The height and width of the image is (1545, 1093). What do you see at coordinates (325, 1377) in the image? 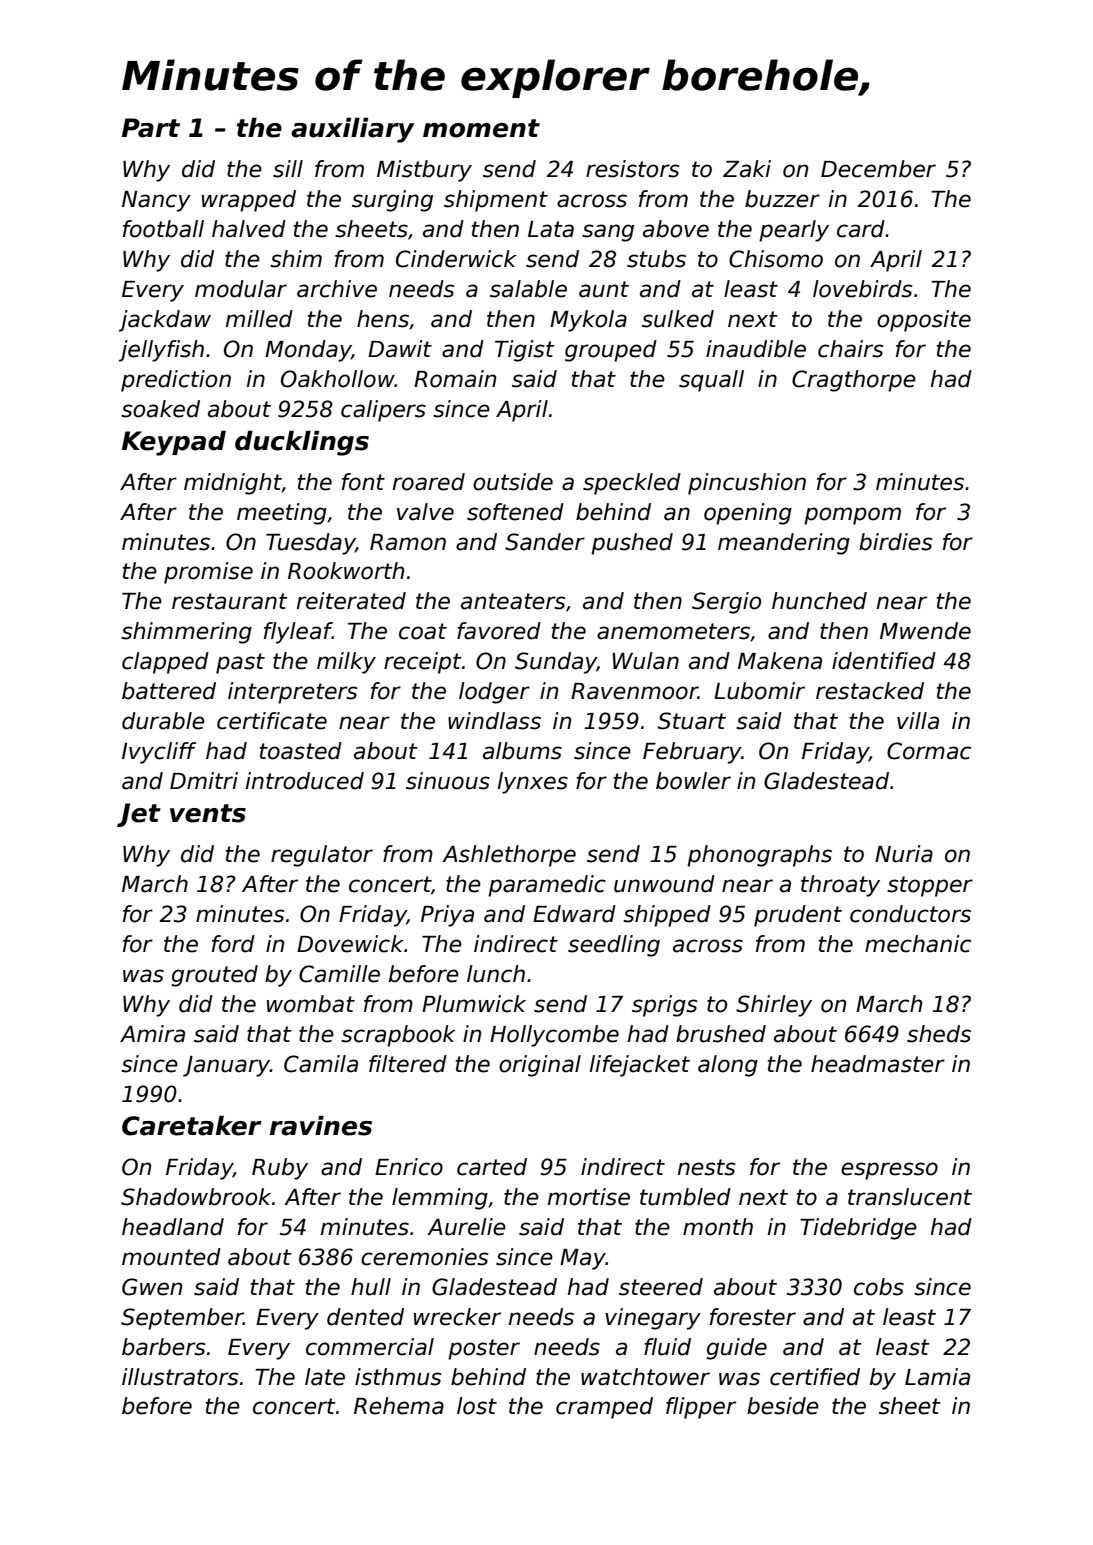
I see `late` at bounding box center [325, 1377].
